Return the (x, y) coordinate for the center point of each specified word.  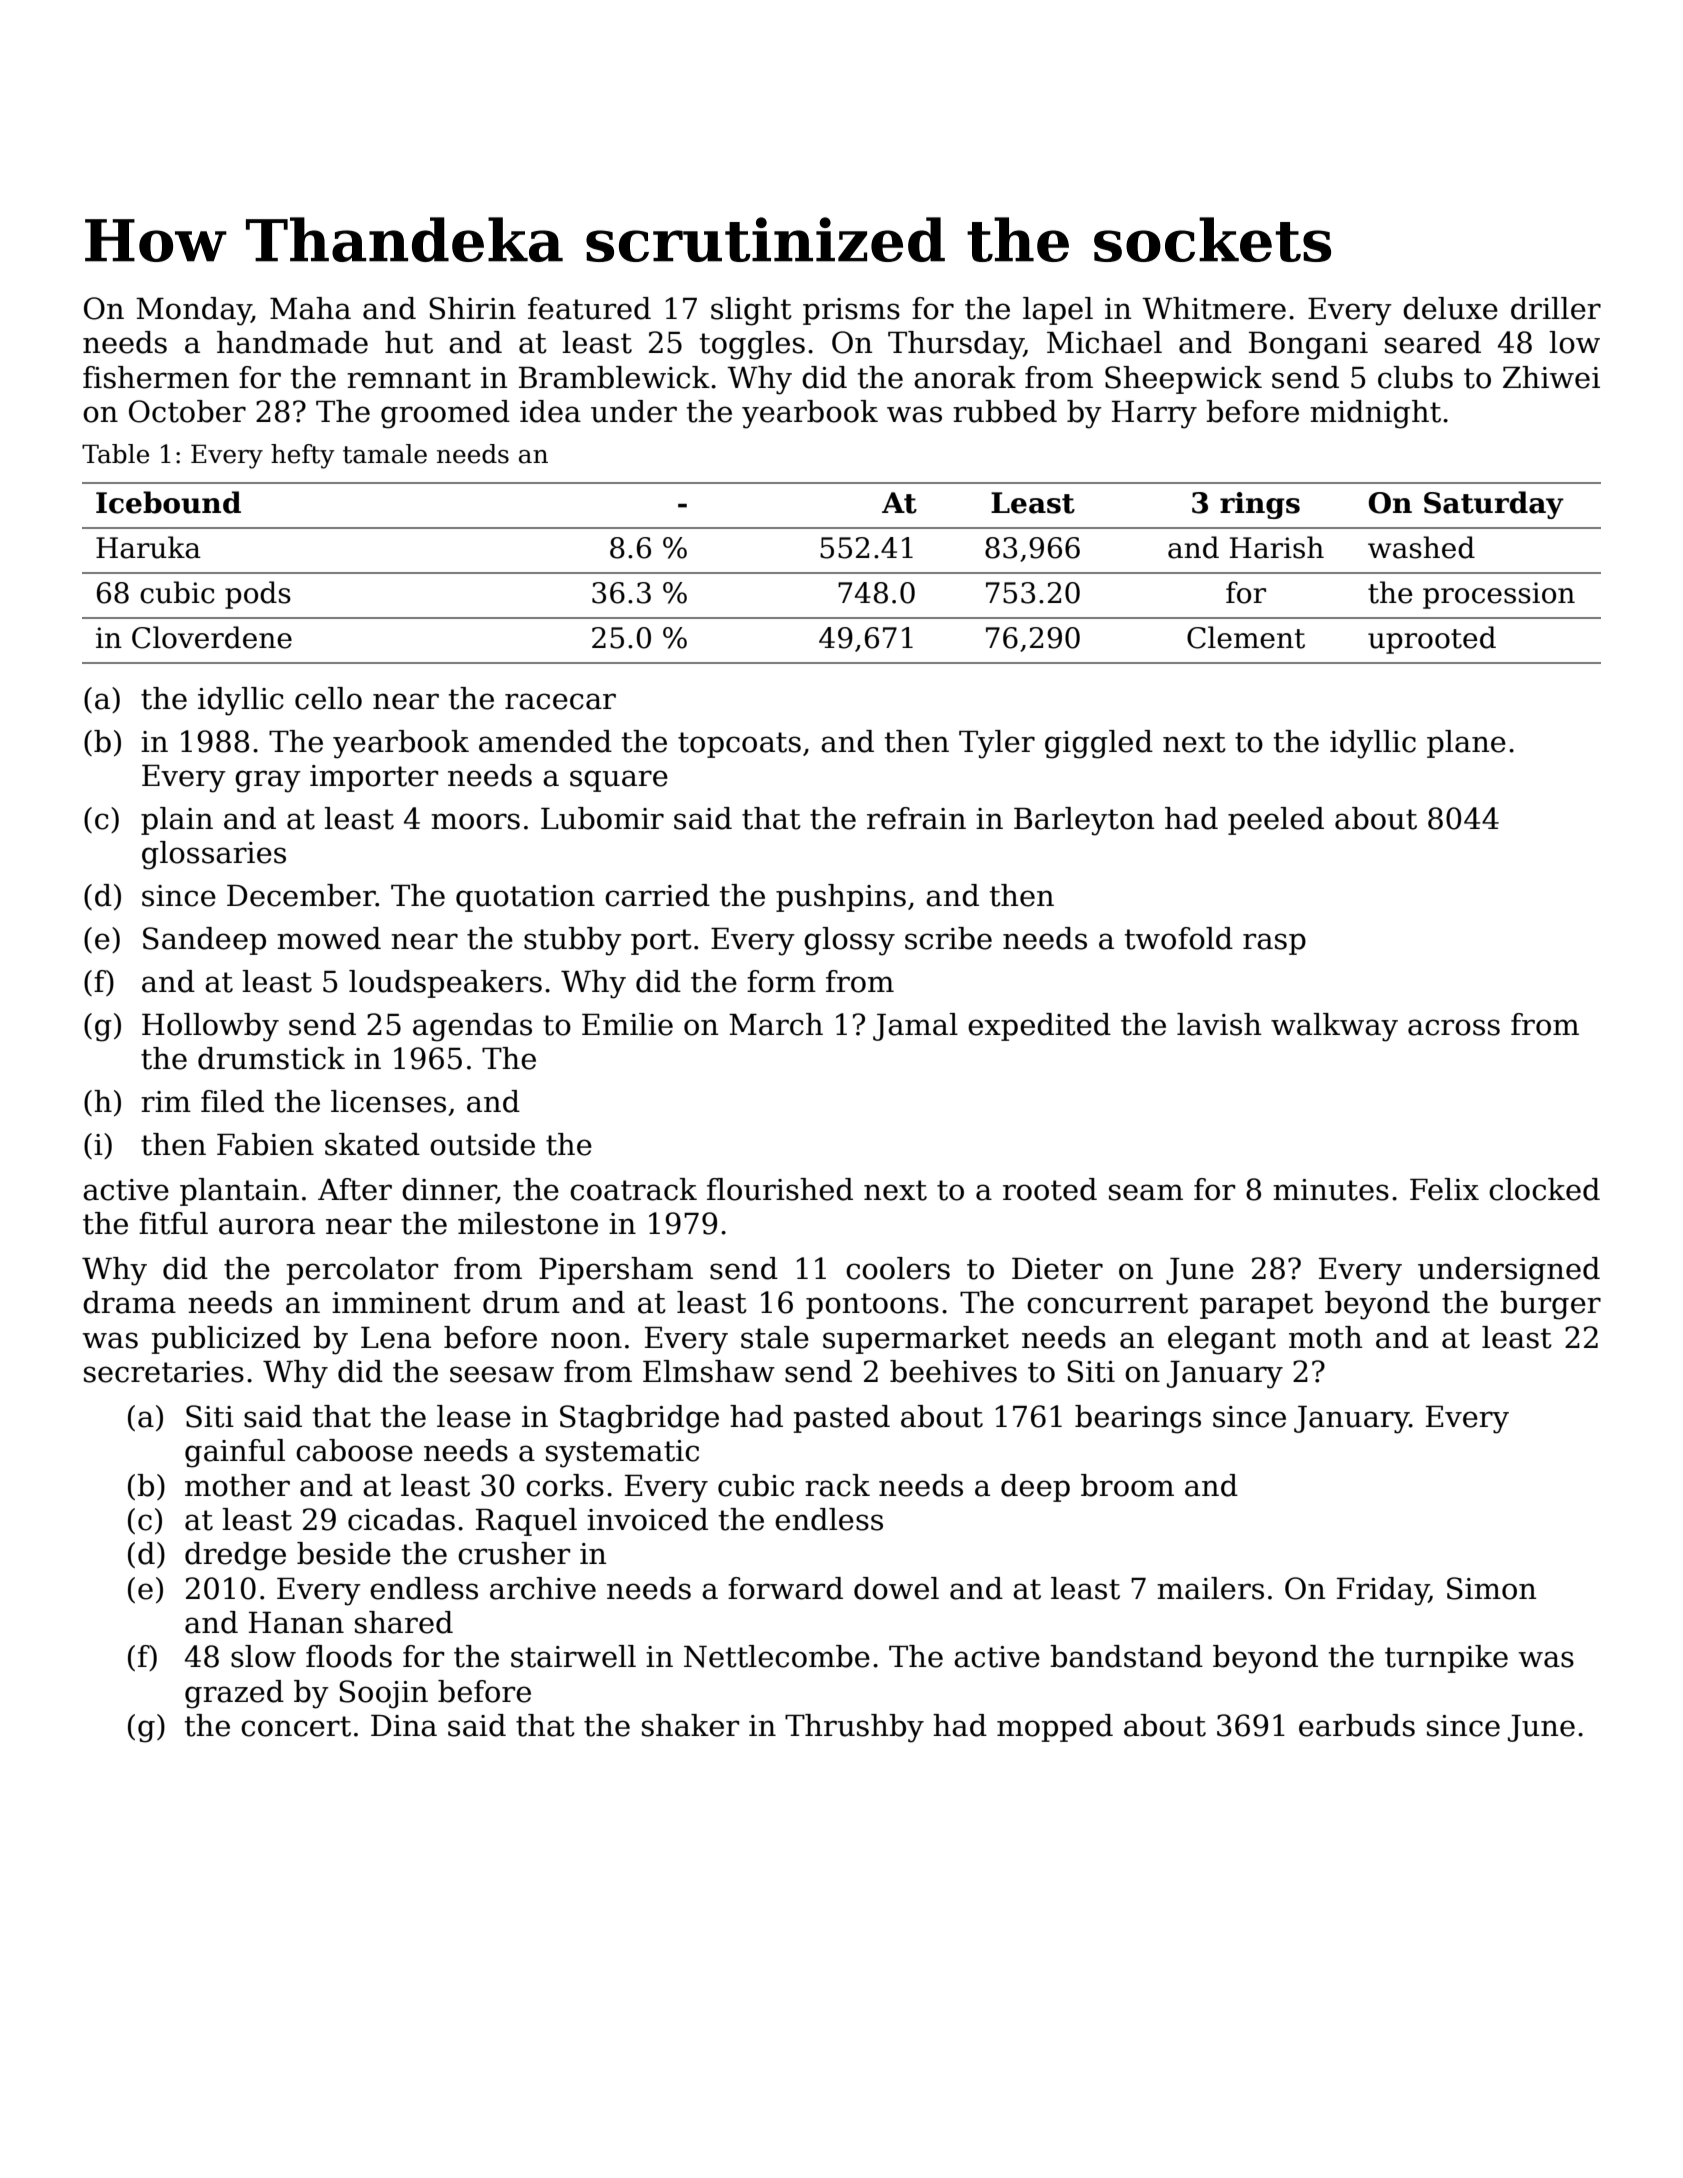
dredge (235, 1556)
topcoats (739, 745)
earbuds (1357, 1725)
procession (1499, 595)
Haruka (148, 547)
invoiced (647, 1519)
